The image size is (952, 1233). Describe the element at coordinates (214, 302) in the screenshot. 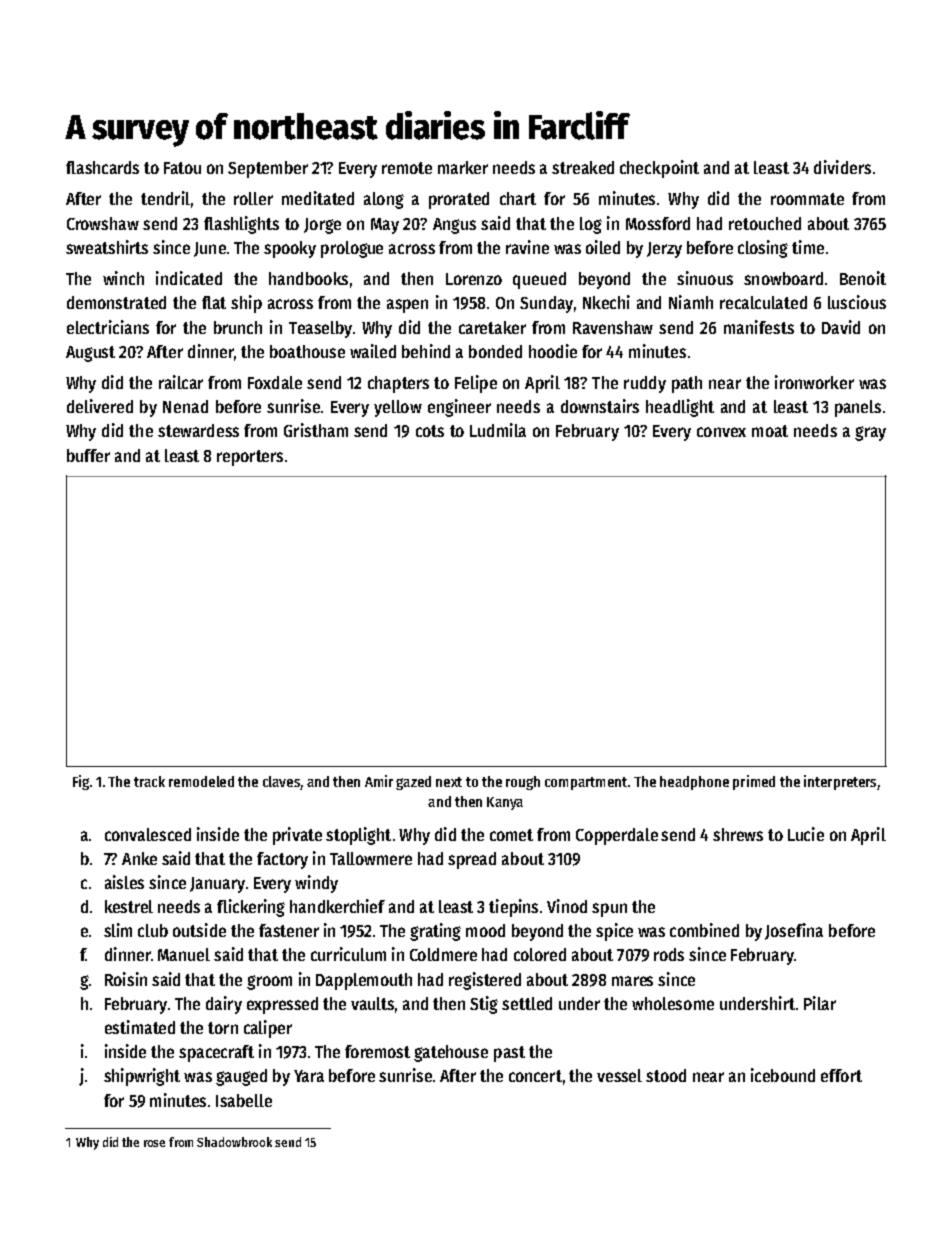

I see `flat` at that location.
